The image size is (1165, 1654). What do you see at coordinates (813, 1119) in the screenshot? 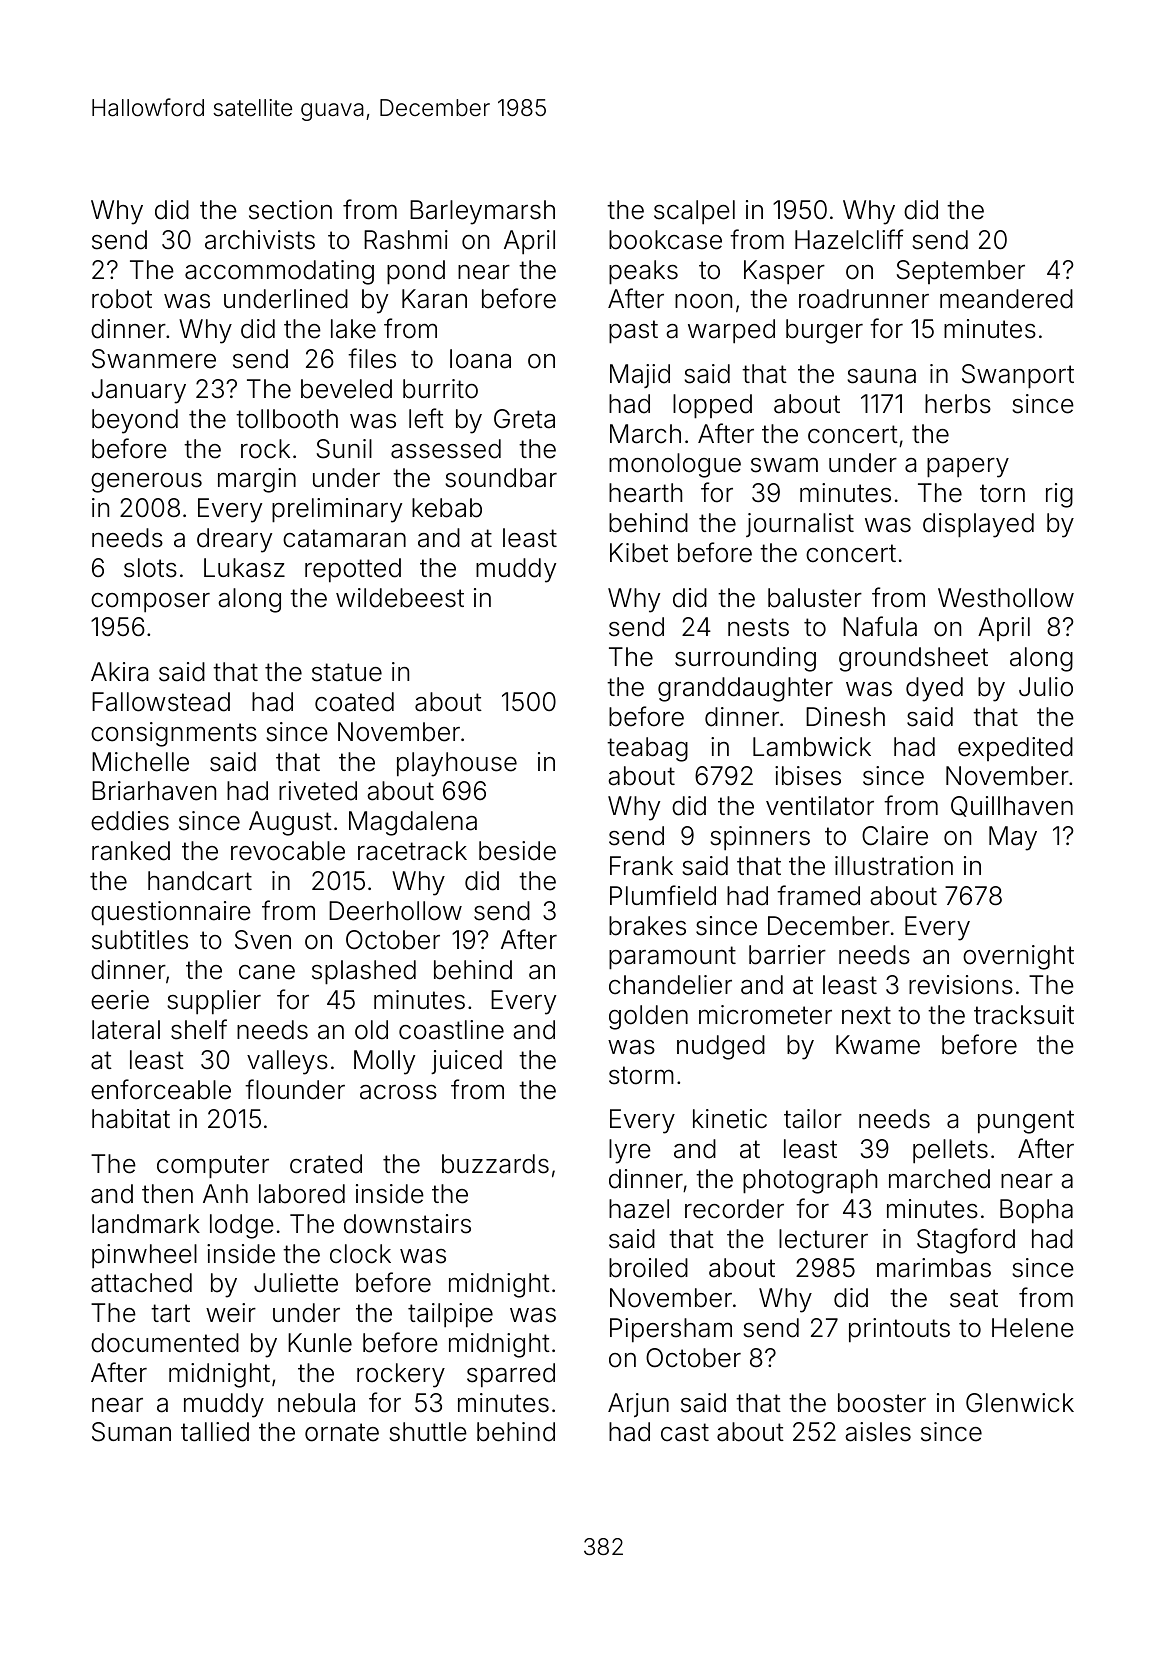
I see `tailor` at bounding box center [813, 1119].
